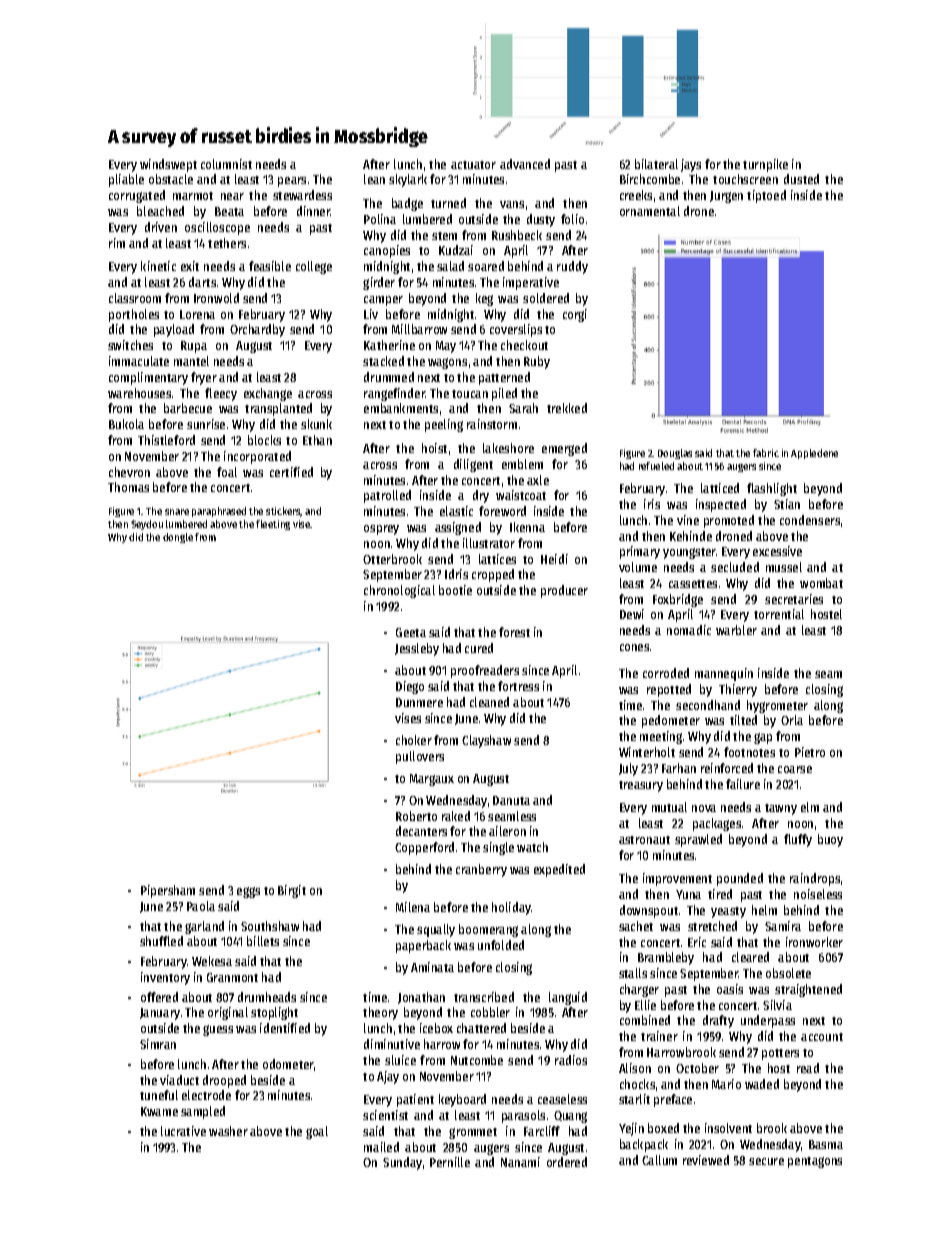 The width and height of the document is (952, 1233). I want to click on drumheads, so click(267, 997).
